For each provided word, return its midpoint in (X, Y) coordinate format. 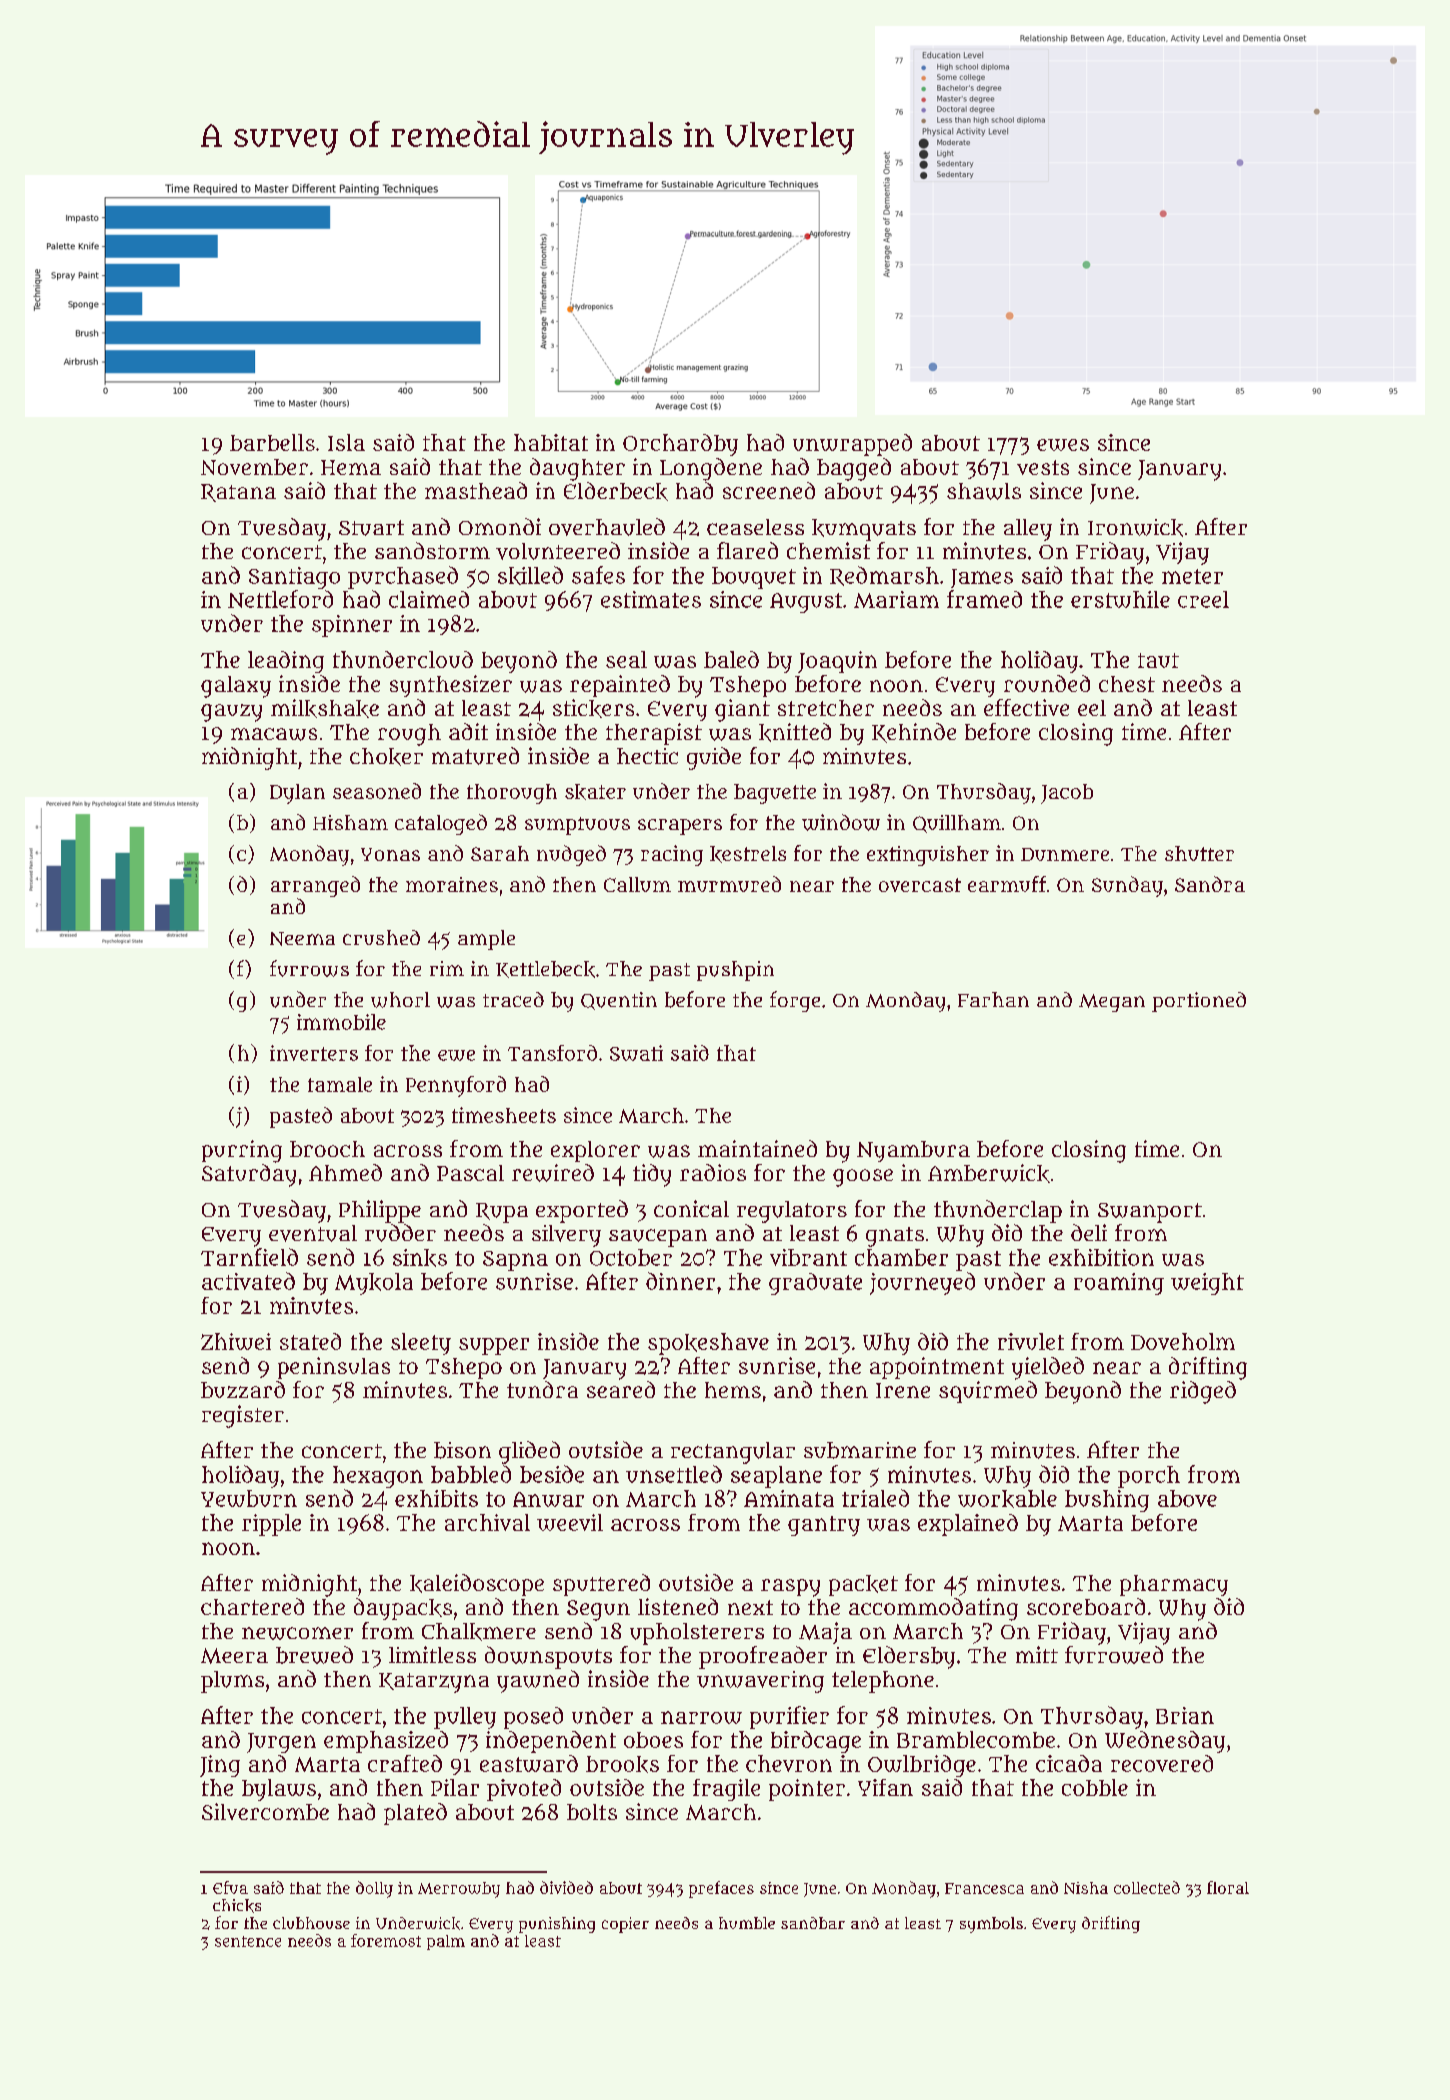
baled (731, 659)
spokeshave (708, 1344)
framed (984, 599)
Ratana (238, 493)
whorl (400, 1000)
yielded (1048, 1368)
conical (691, 1208)
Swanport (1150, 1213)
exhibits (436, 1498)
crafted (405, 1763)
